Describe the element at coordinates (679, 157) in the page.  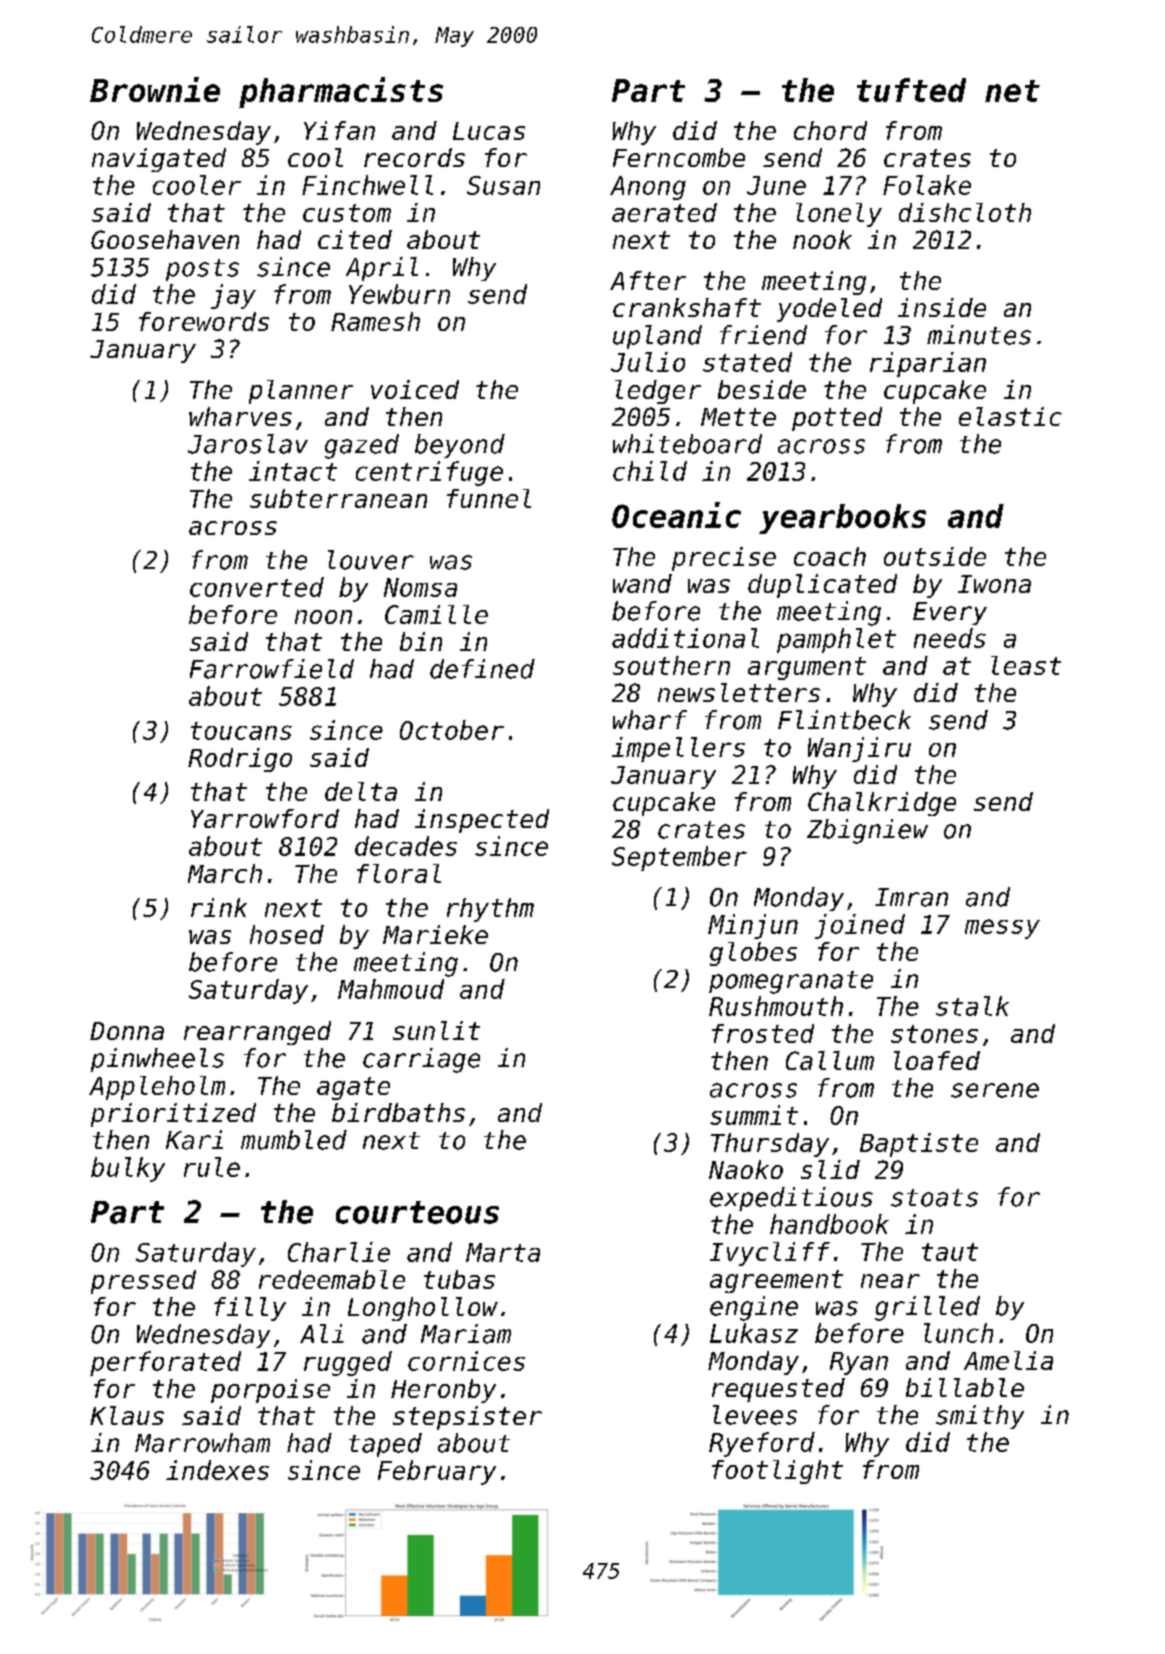
I see `Ferncombe` at that location.
